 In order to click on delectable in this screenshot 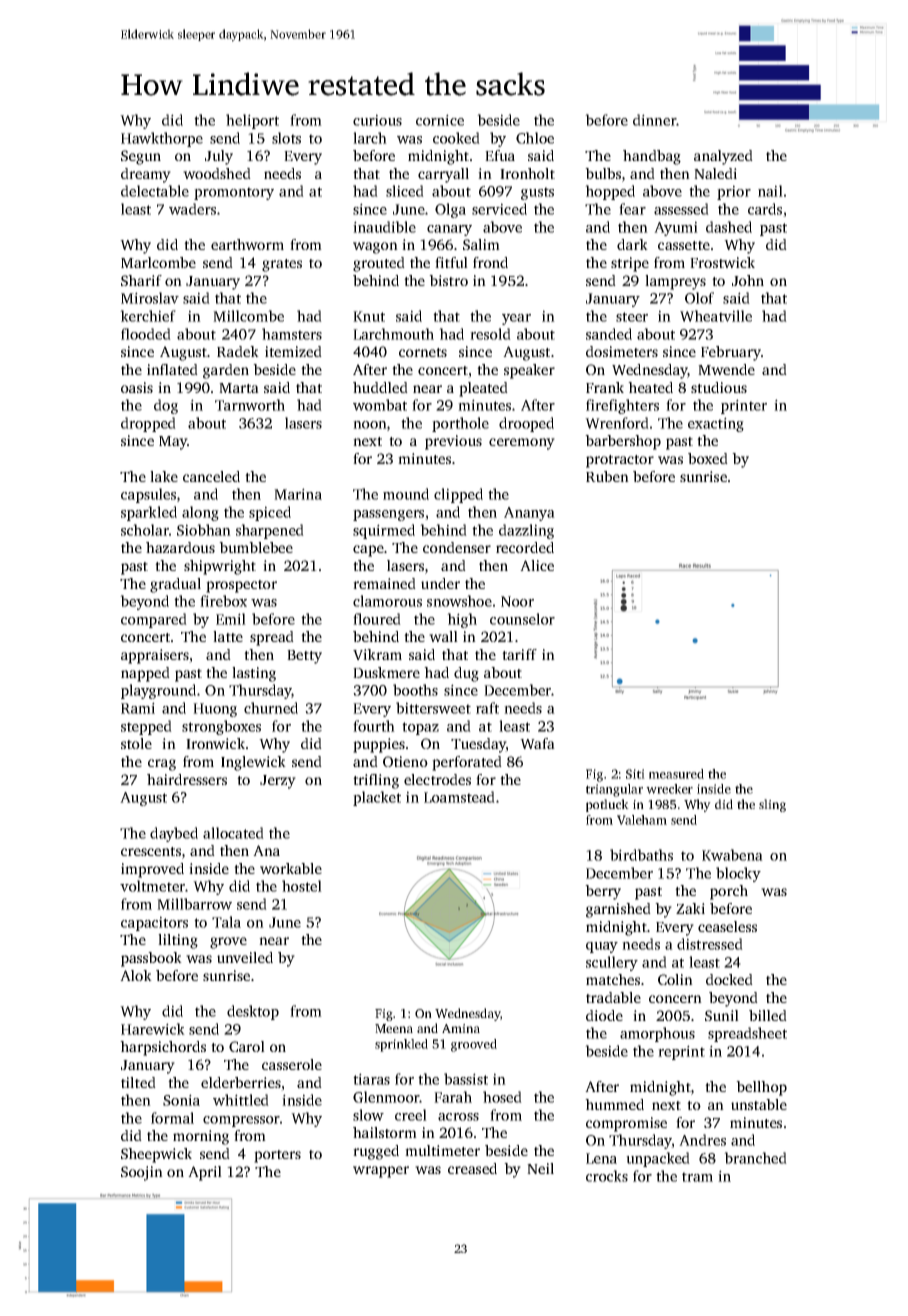, I will do `click(155, 191)`.
